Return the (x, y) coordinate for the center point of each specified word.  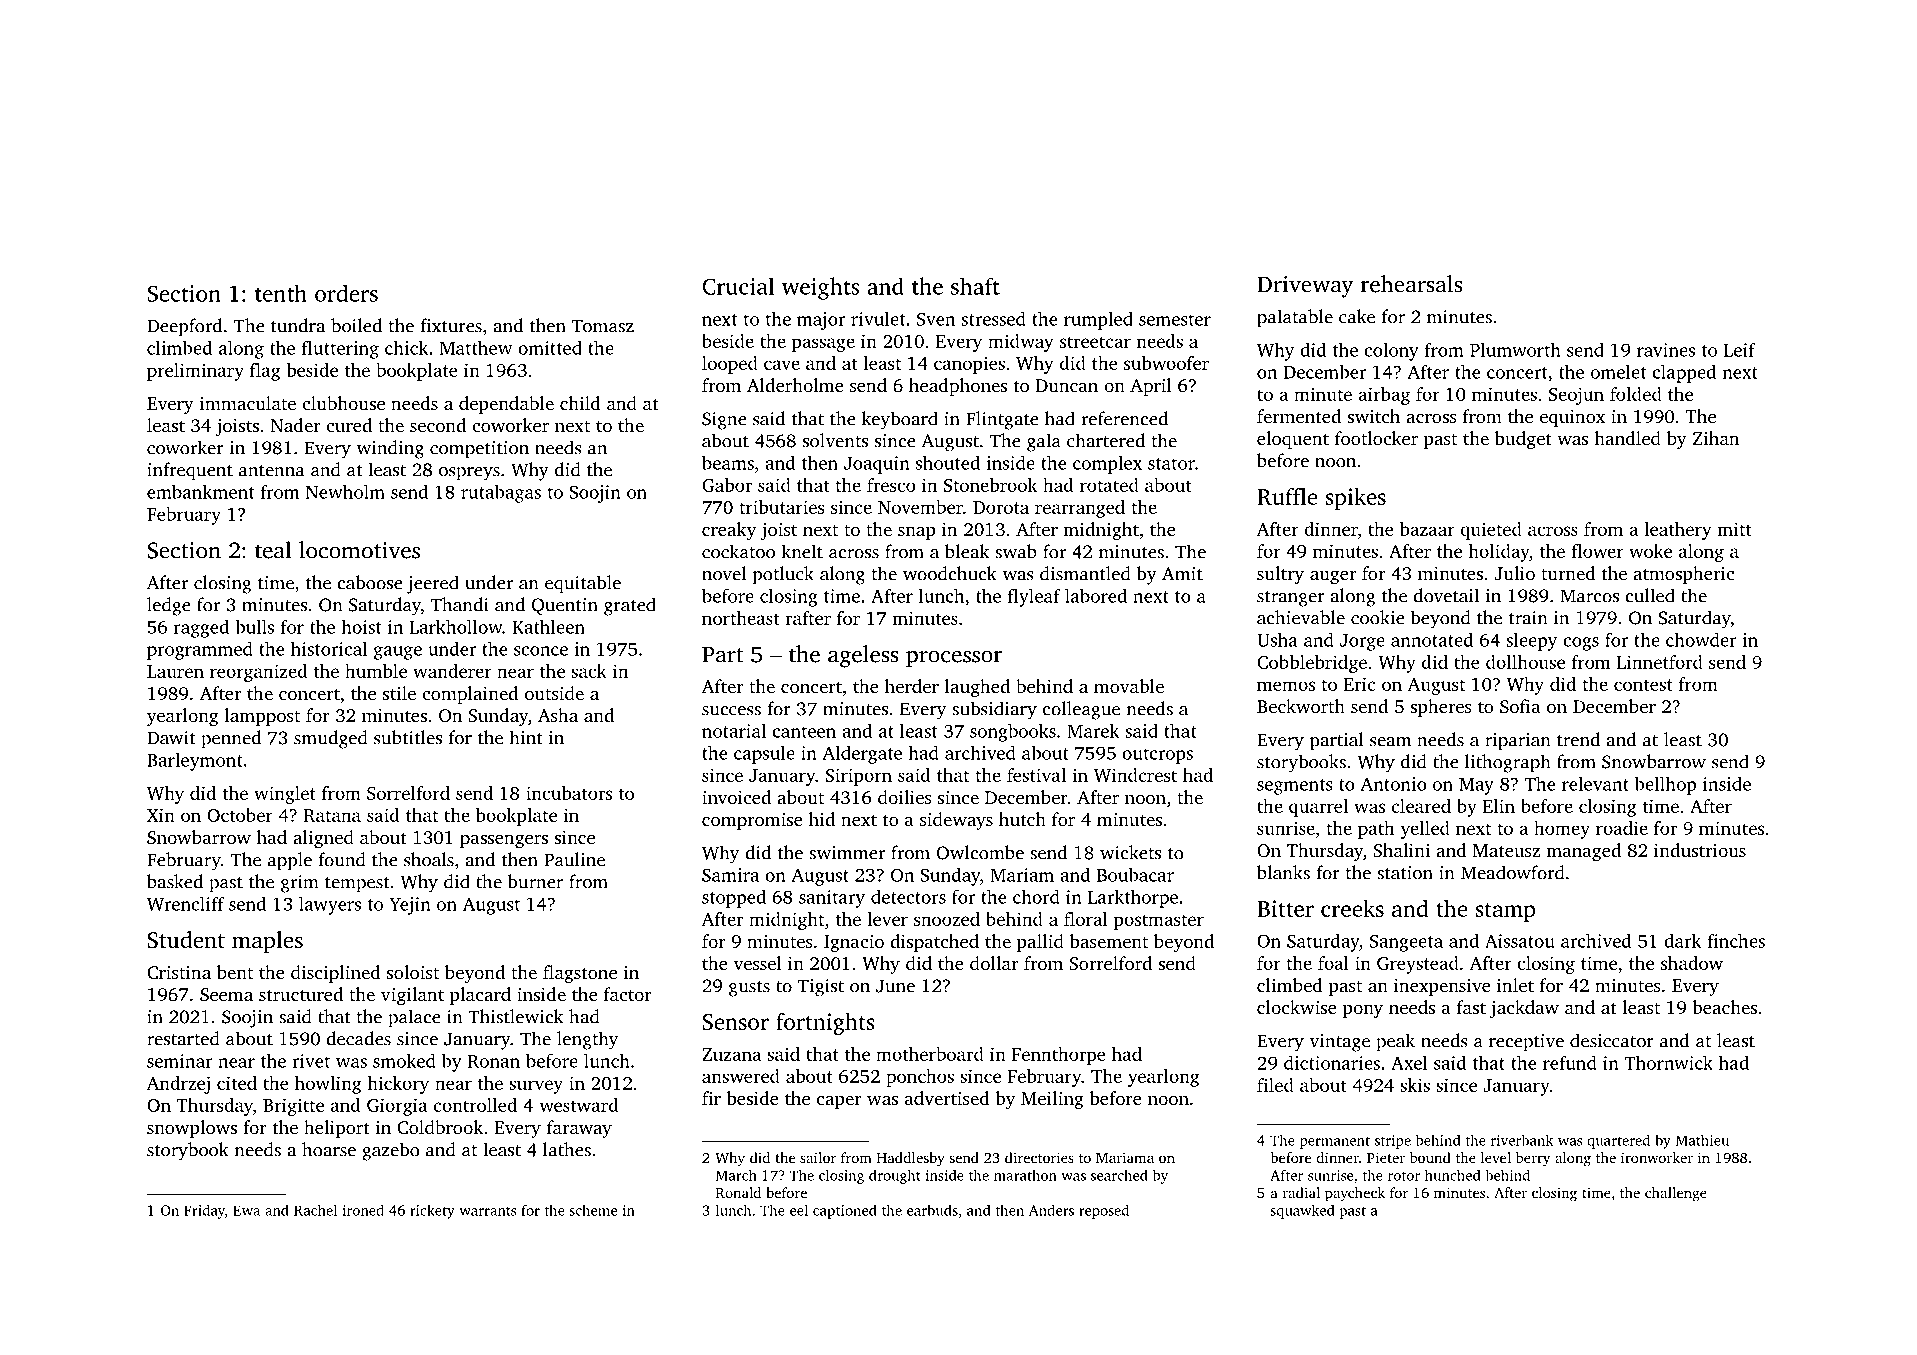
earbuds (932, 1210)
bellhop (1665, 786)
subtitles (408, 737)
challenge (1676, 1194)
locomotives (359, 550)
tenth (281, 293)
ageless (863, 656)
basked (175, 881)
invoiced (736, 797)
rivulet (878, 318)
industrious (1700, 850)
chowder (1701, 639)
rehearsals (1411, 284)
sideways (956, 821)
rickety (432, 1211)
